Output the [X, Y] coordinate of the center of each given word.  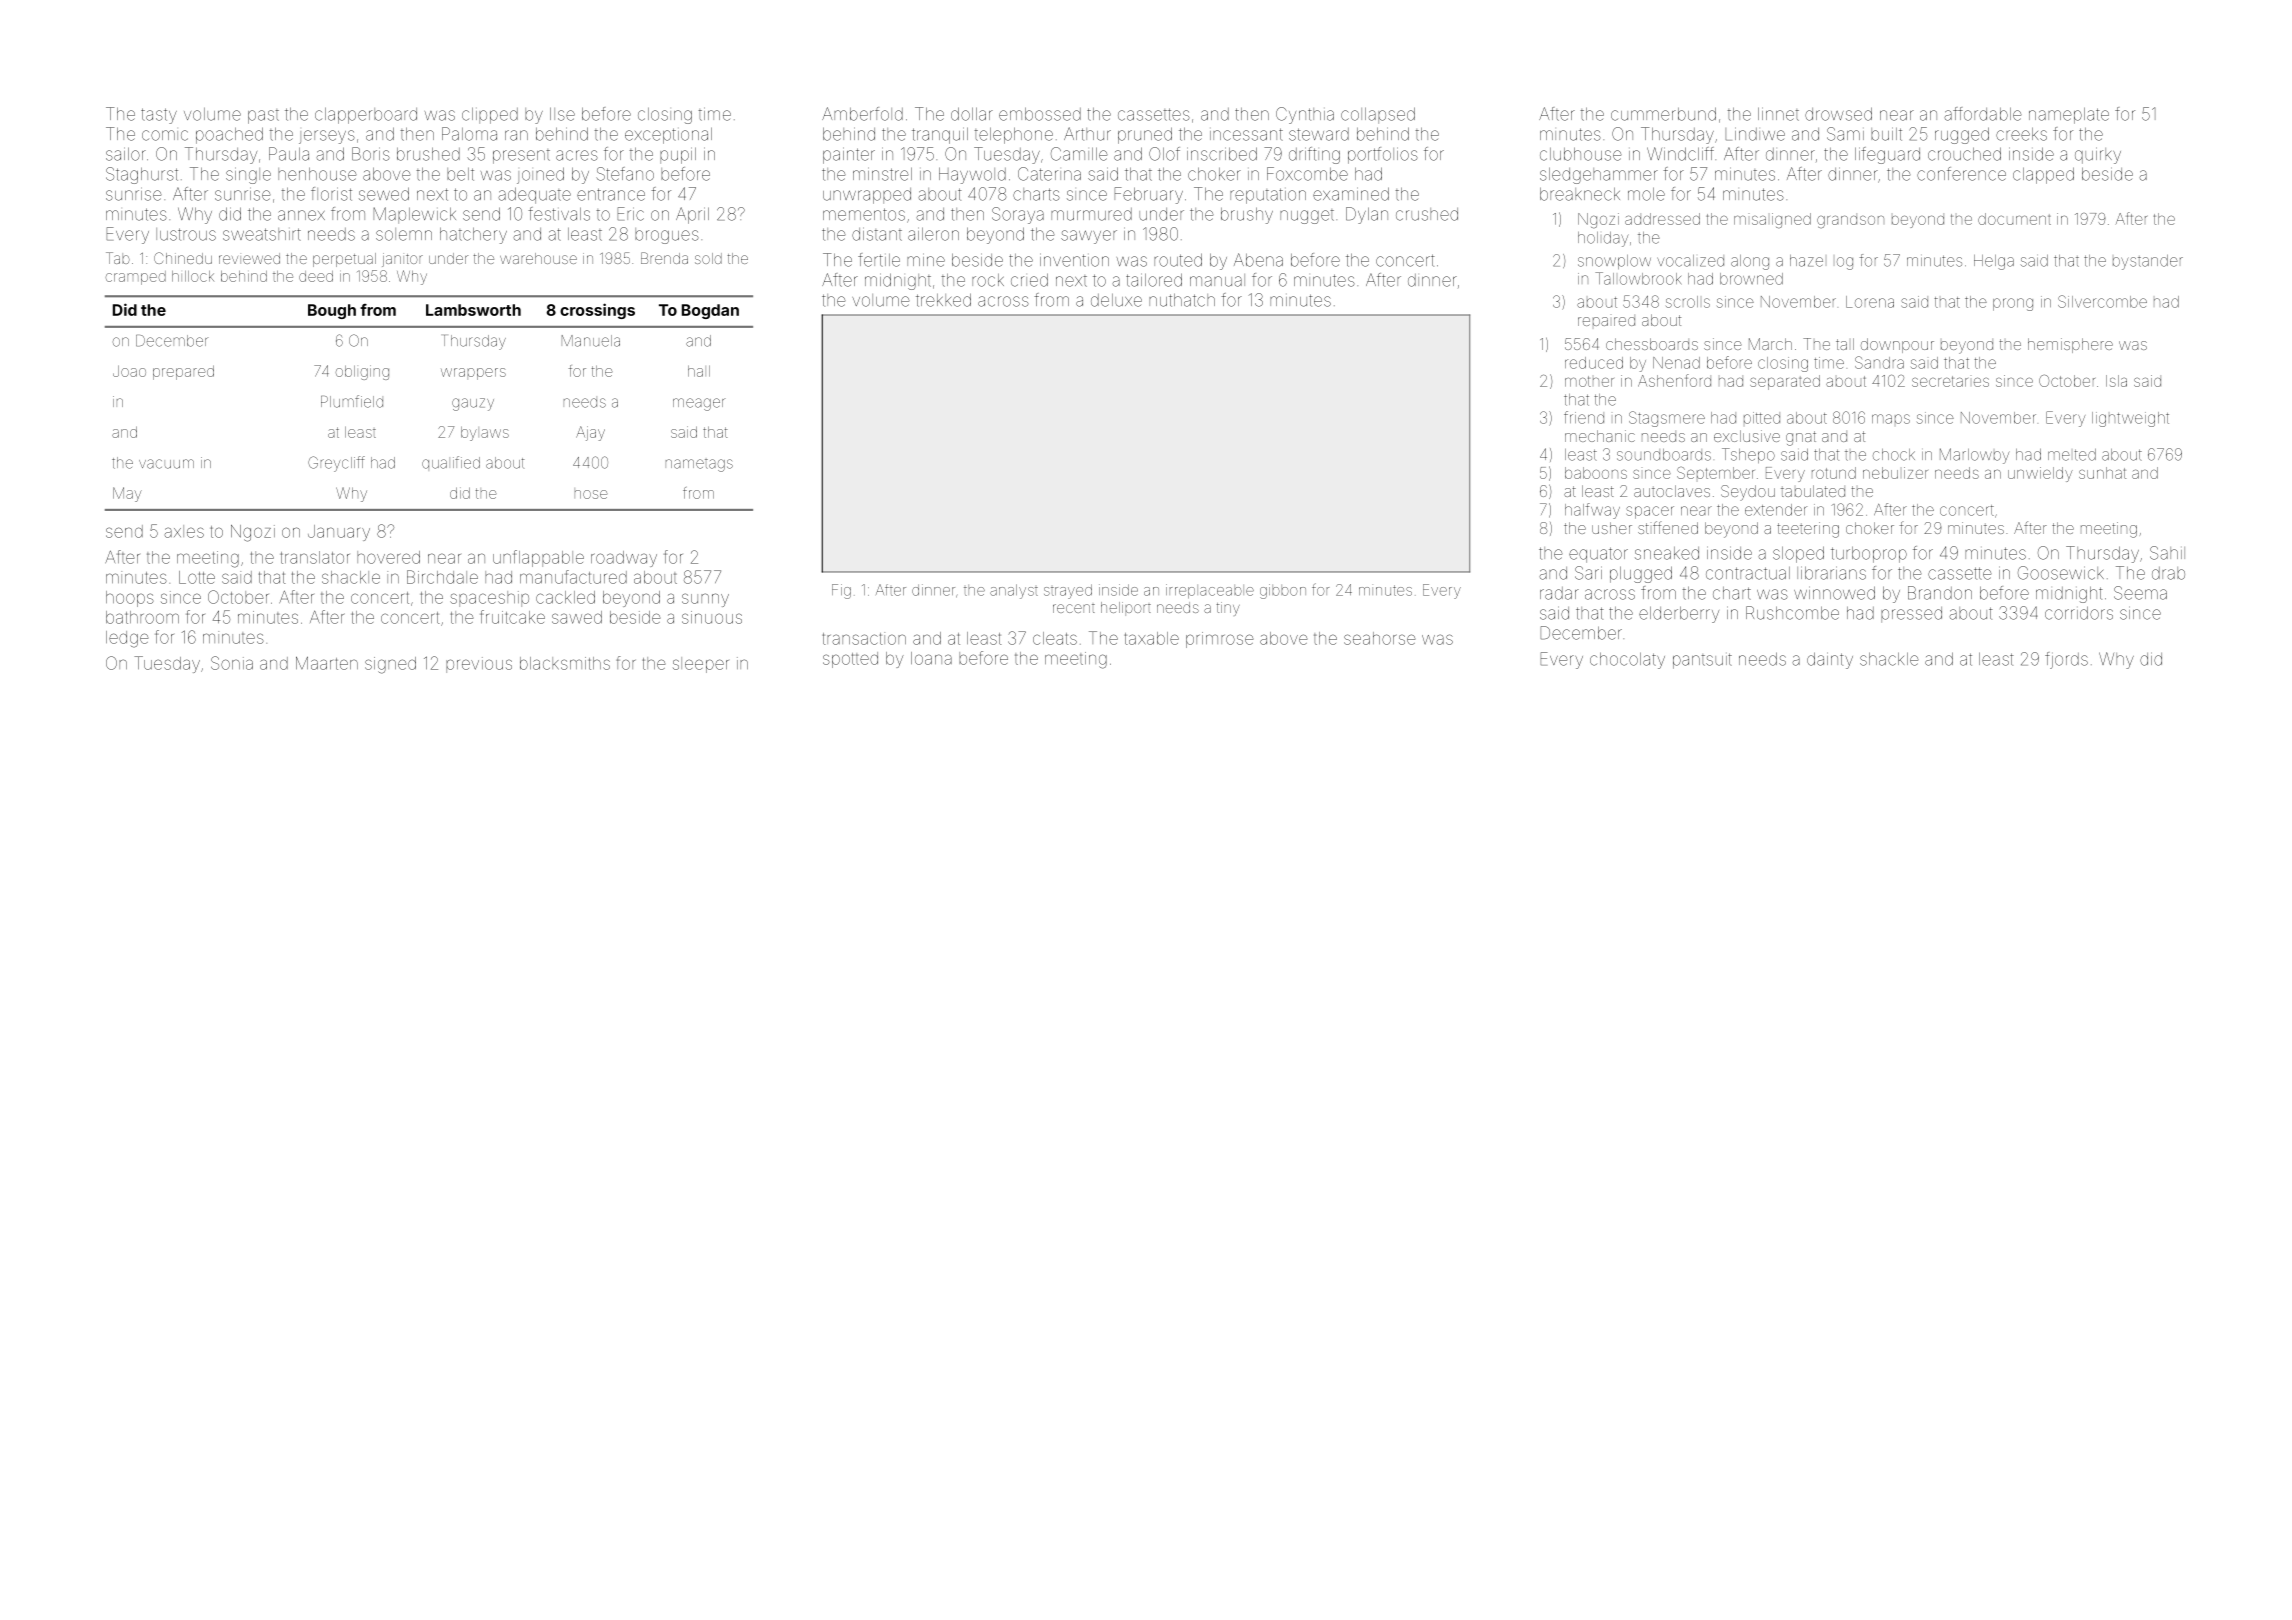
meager [699, 404]
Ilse [562, 114]
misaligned [1772, 220]
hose [591, 494]
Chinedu [183, 258]
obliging [362, 372]
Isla [2116, 381]
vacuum [166, 464]
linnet [1778, 114]
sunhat [2102, 473]
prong [2013, 304]
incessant [1246, 134]
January [339, 533]
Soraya [1018, 215]
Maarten [327, 663]
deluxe [1116, 300]
